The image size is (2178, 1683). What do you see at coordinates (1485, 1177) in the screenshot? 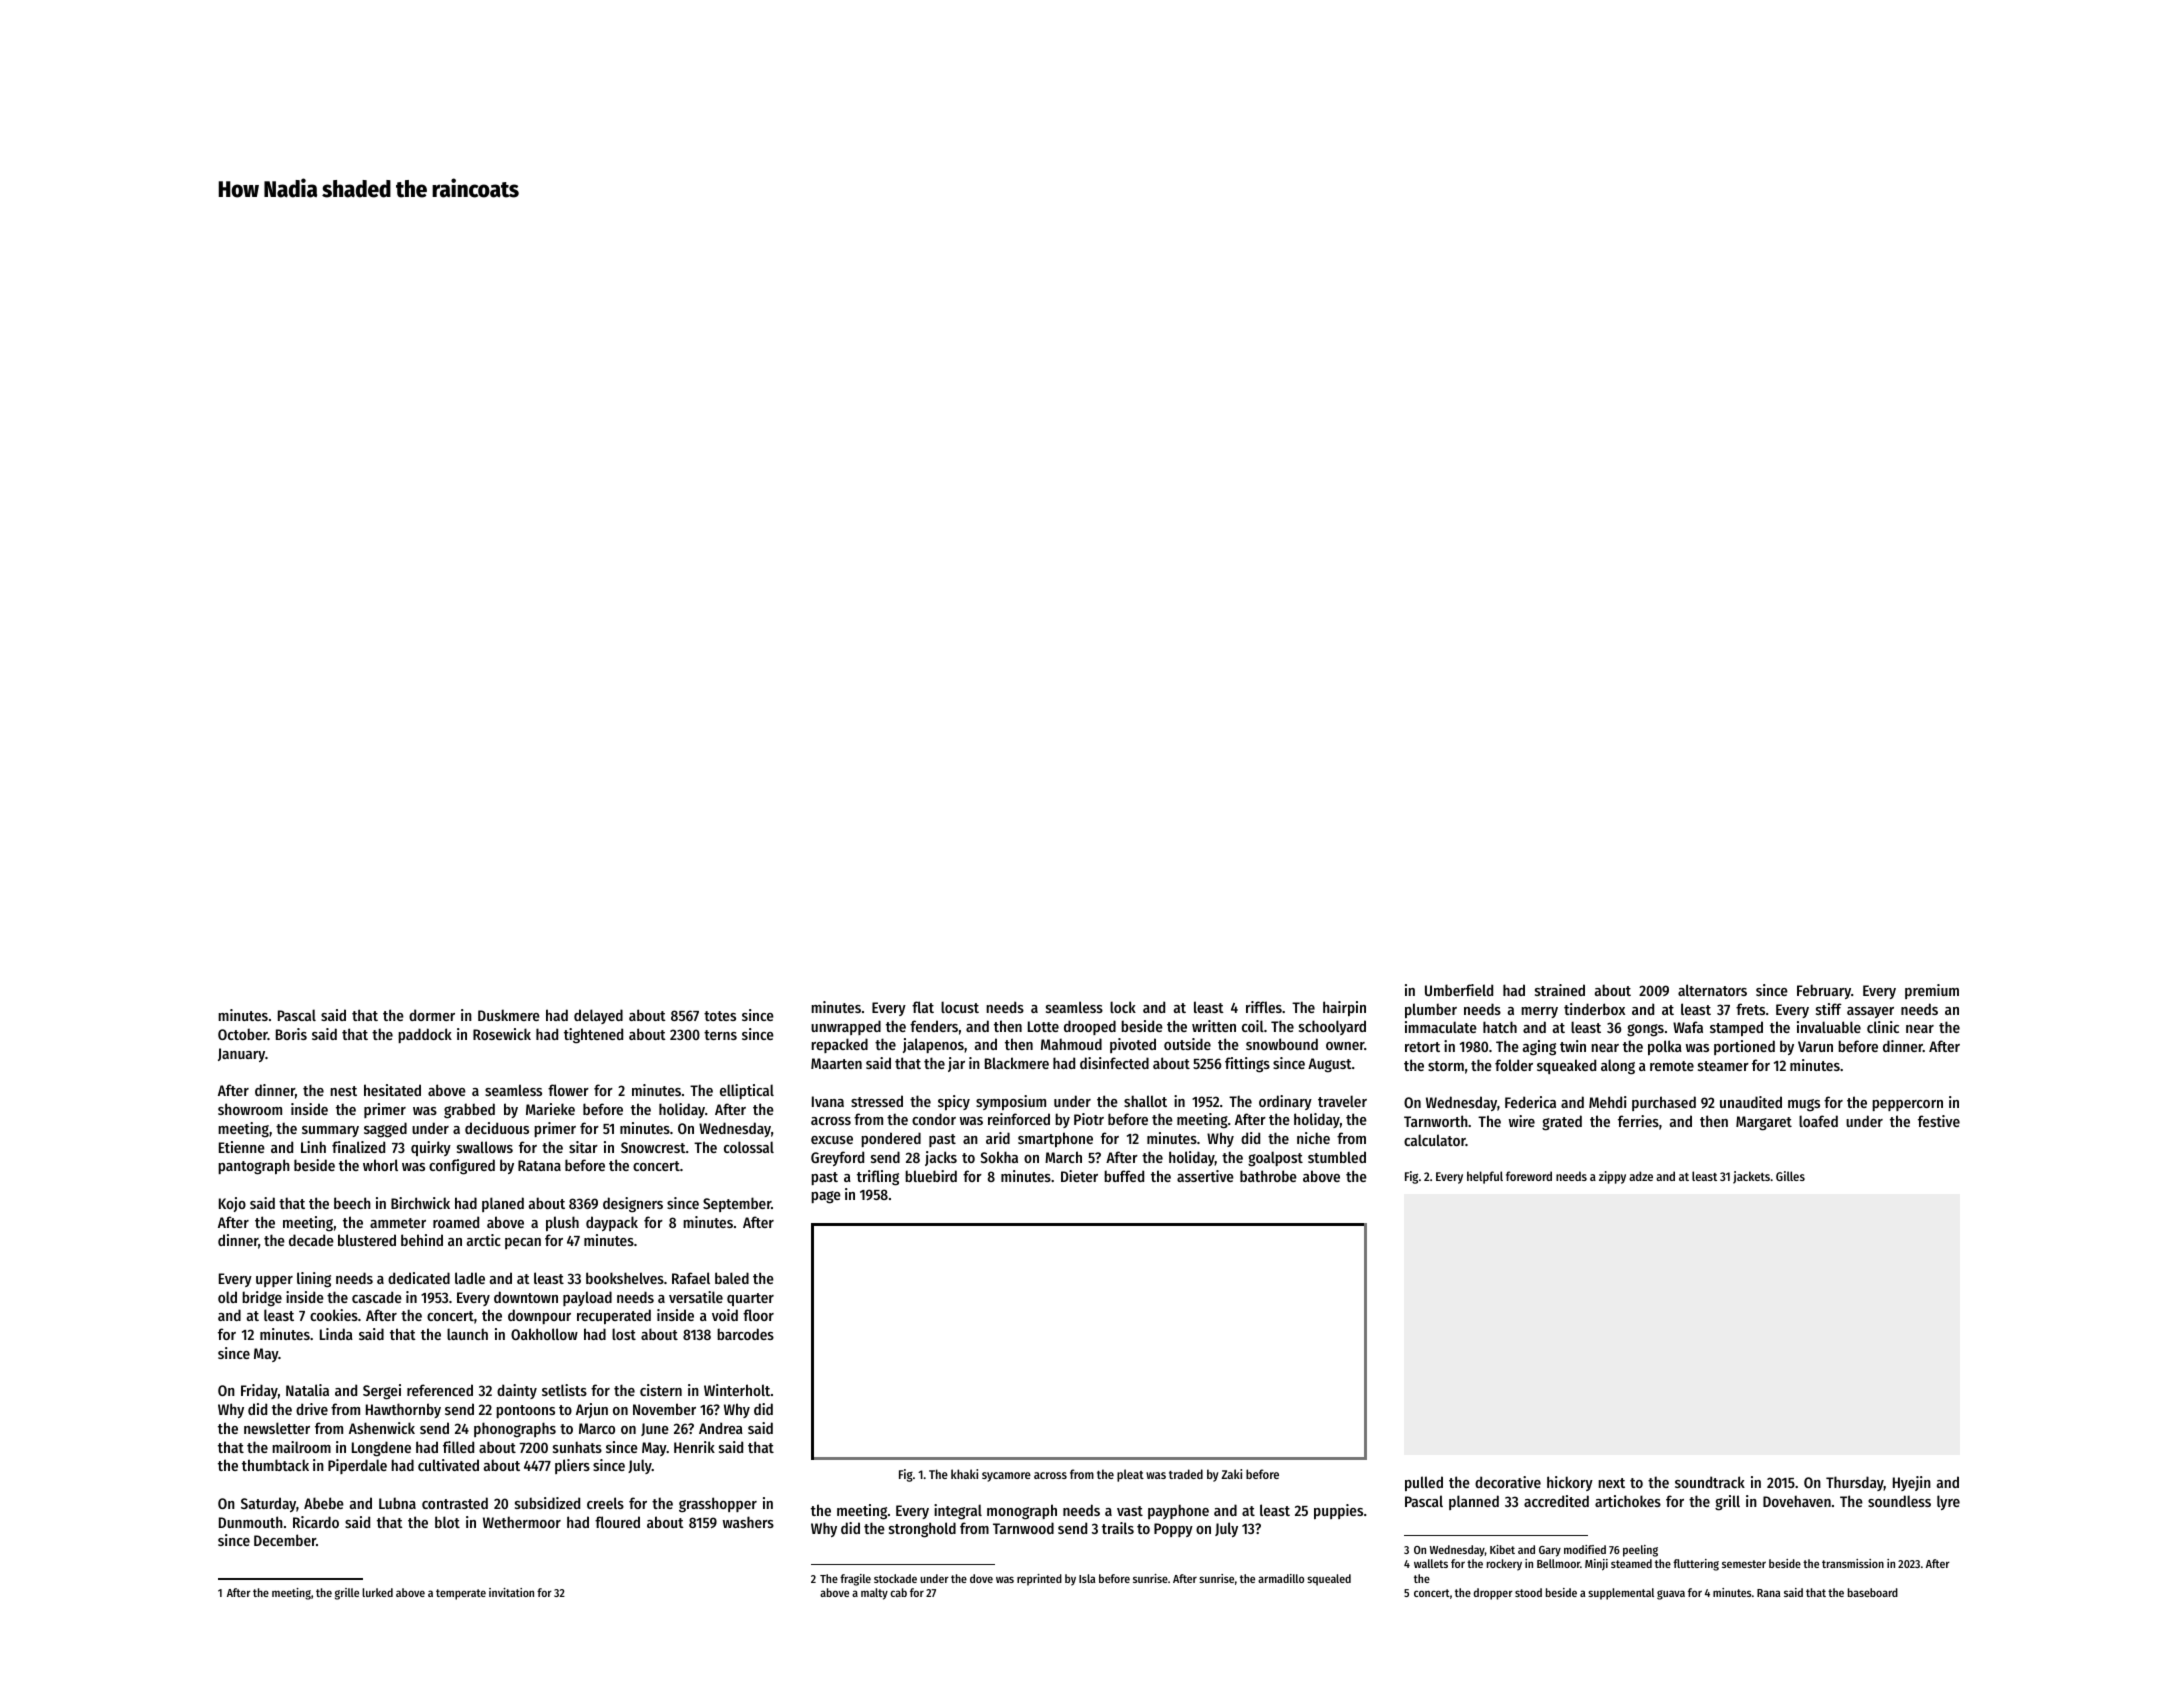
I see `helpful` at bounding box center [1485, 1177].
